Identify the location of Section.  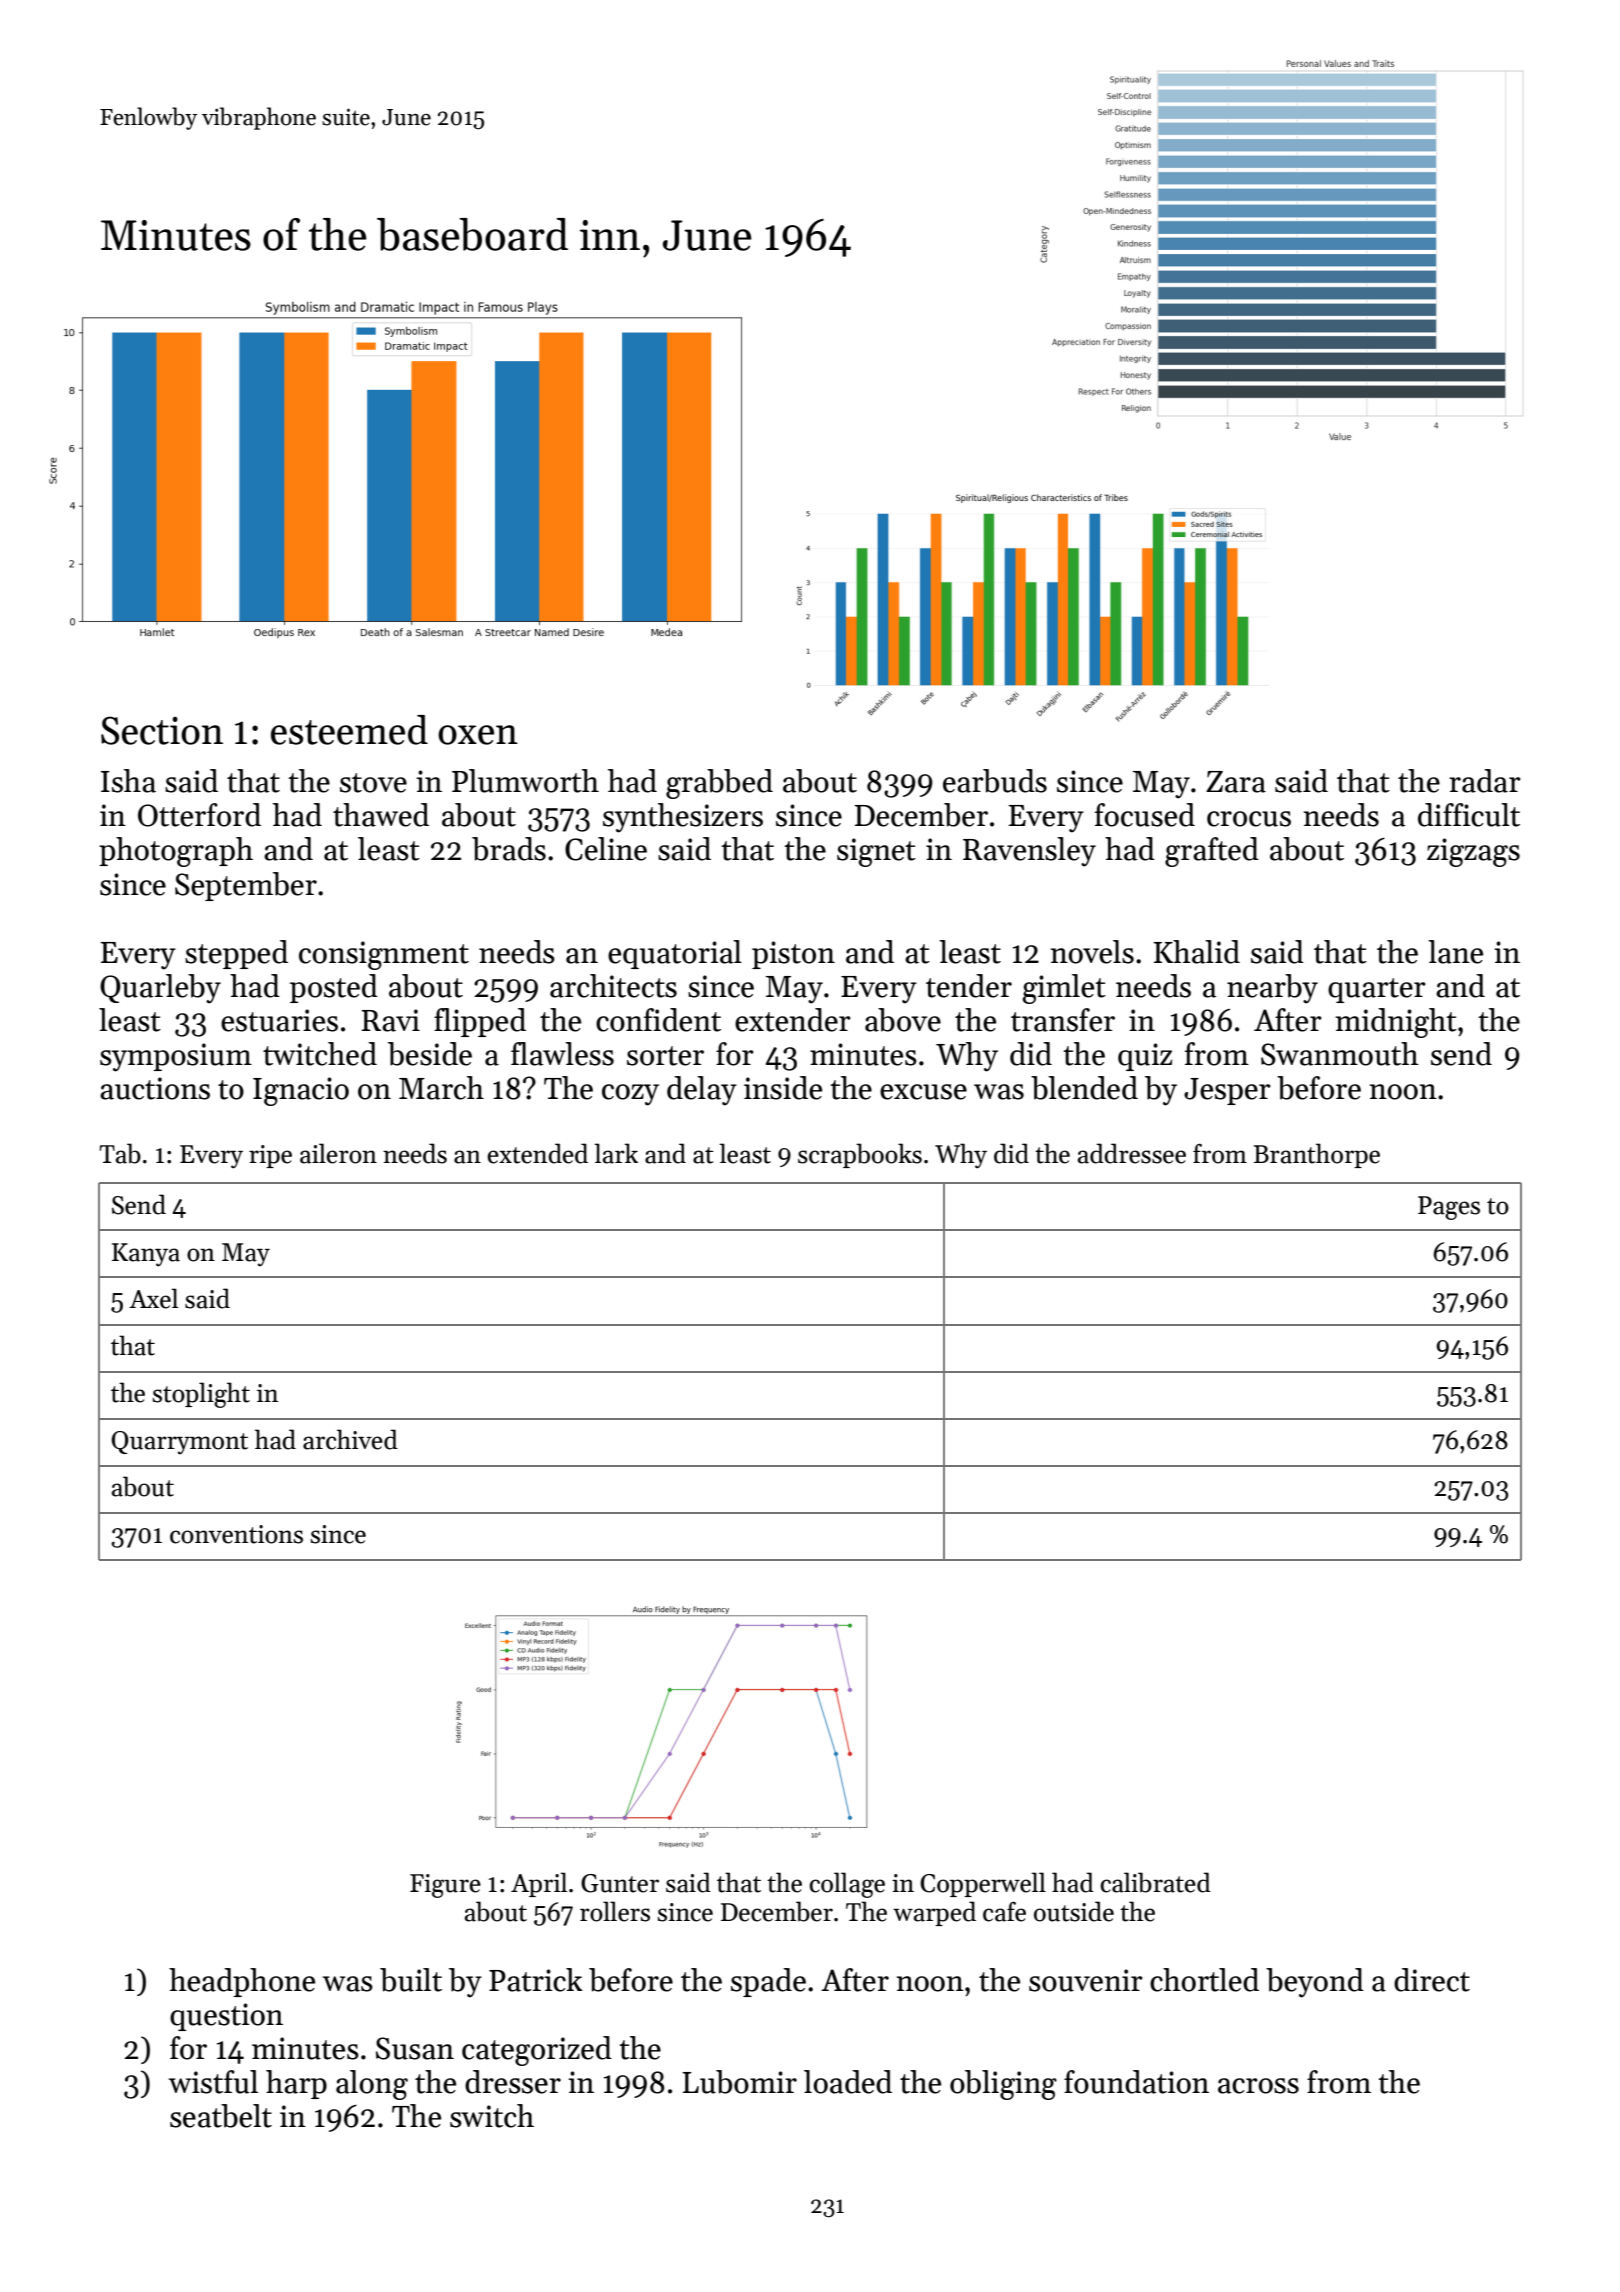
(162, 730).
